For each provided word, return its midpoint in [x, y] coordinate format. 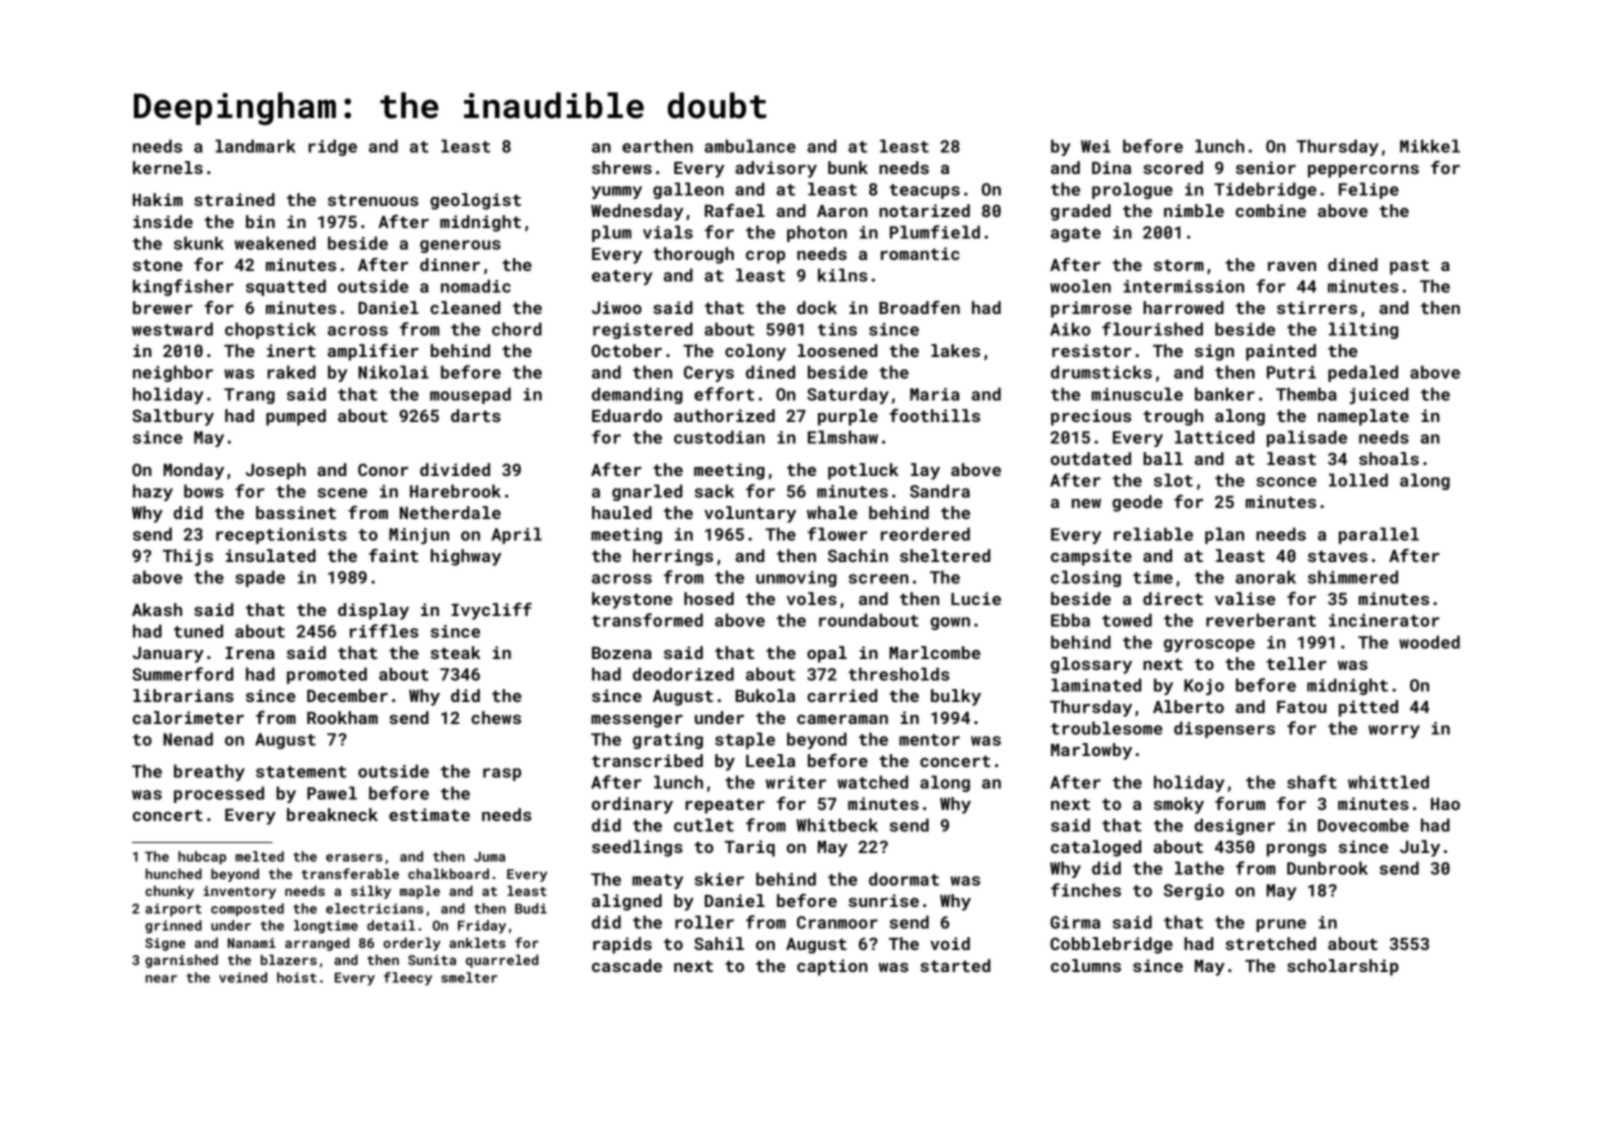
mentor [929, 740]
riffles [384, 631]
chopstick [270, 330]
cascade [627, 965]
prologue [1132, 190]
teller [1296, 663]
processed [219, 794]
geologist [475, 201]
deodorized [683, 674]
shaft [1312, 782]
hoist [297, 977]
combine [1271, 210]
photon [817, 233]
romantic [920, 253]
